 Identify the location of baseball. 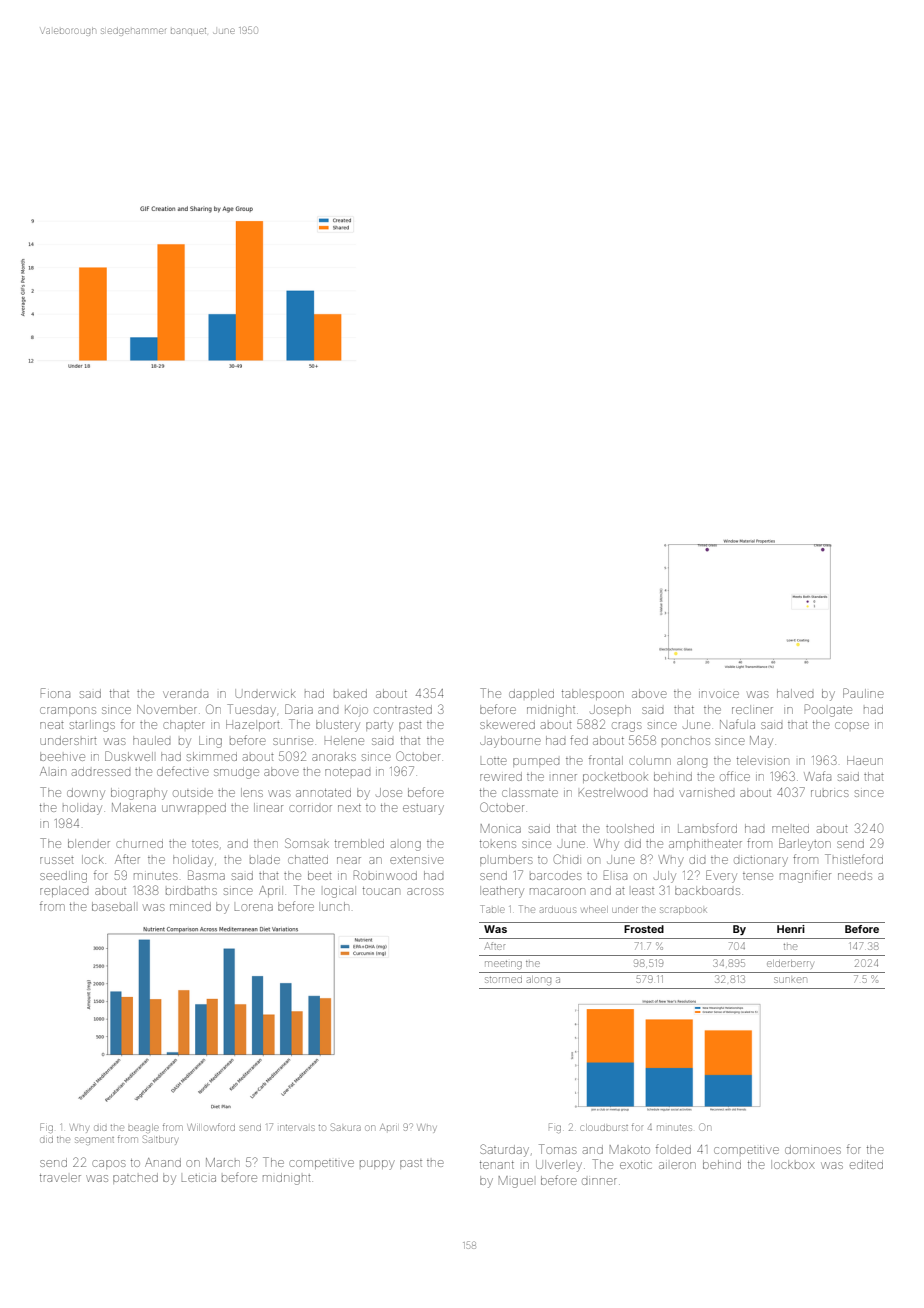
(113, 906).
